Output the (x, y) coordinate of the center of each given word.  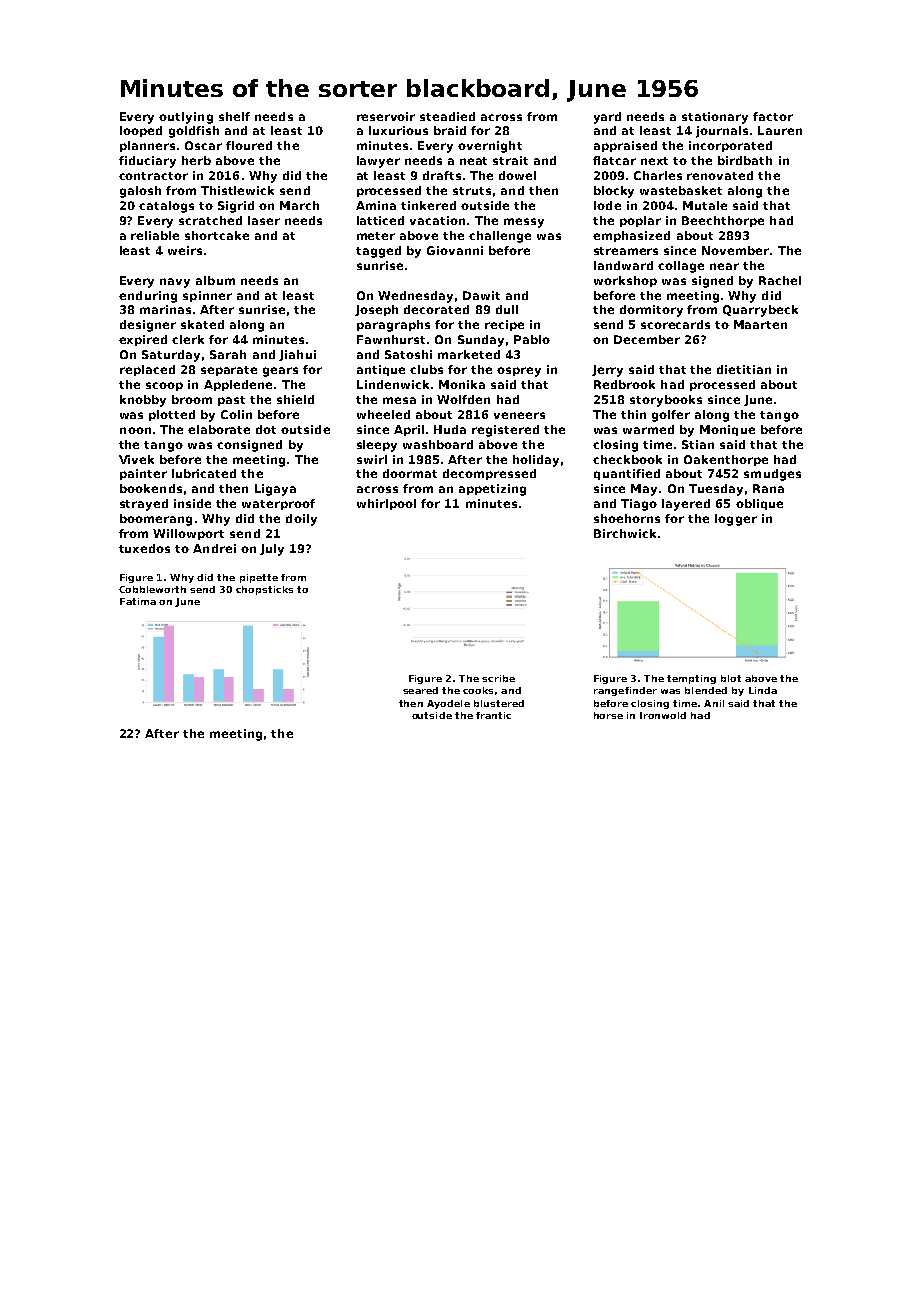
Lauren (780, 130)
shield (295, 399)
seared (420, 690)
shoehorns (627, 518)
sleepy (377, 446)
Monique (727, 430)
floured (249, 145)
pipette (259, 578)
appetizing (492, 490)
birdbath (745, 160)
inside (192, 503)
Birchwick (625, 533)
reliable (155, 235)
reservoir (386, 116)
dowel (517, 175)
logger (736, 520)
